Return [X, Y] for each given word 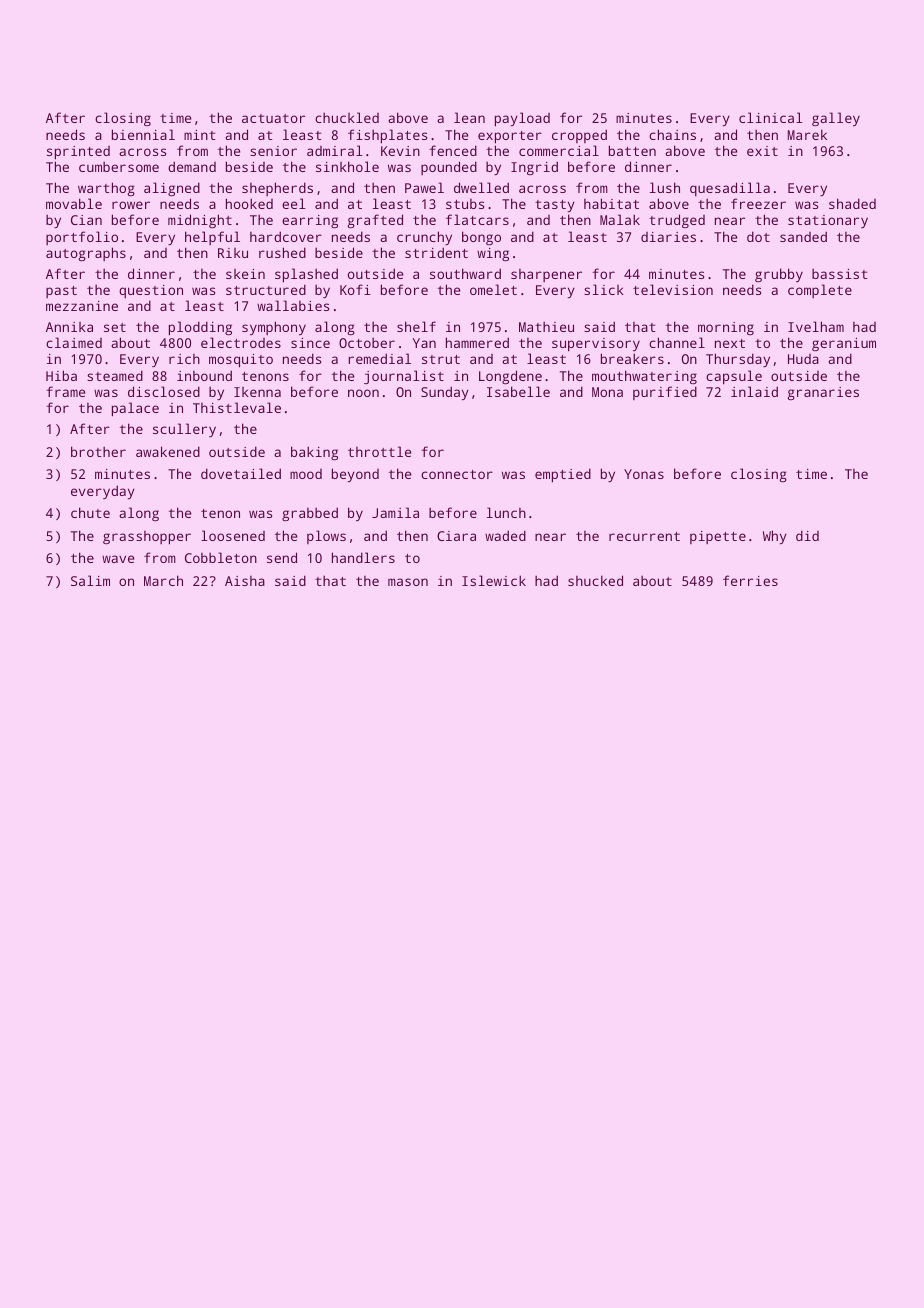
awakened [168, 451]
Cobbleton [221, 557]
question [151, 291]
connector [457, 474]
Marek [807, 134]
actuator [273, 118]
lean [469, 117]
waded [505, 535]
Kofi [355, 289]
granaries [823, 393]
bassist [839, 273]
